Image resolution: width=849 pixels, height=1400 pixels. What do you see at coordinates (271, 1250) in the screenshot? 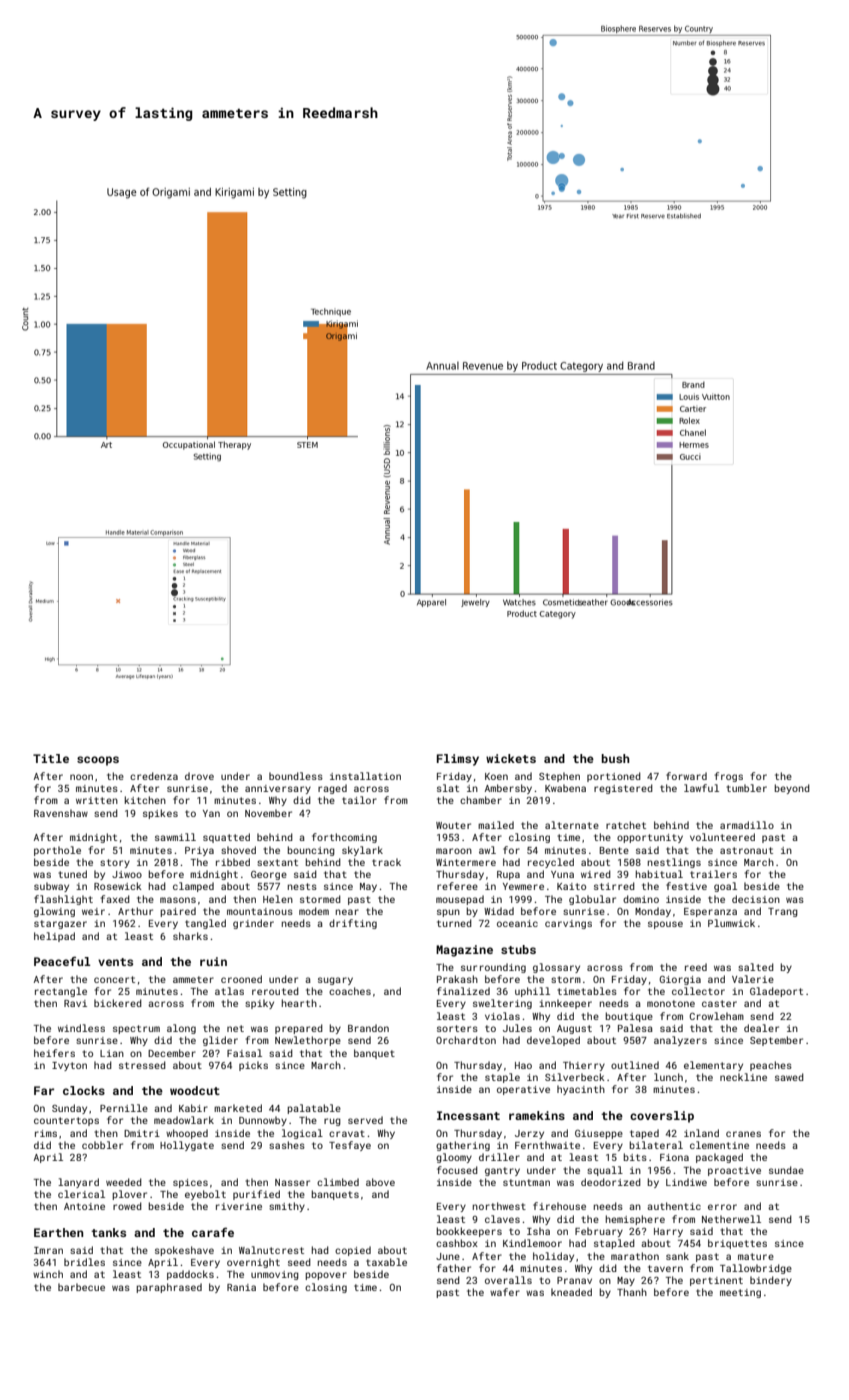
I see `Walnutcrest` at bounding box center [271, 1250].
